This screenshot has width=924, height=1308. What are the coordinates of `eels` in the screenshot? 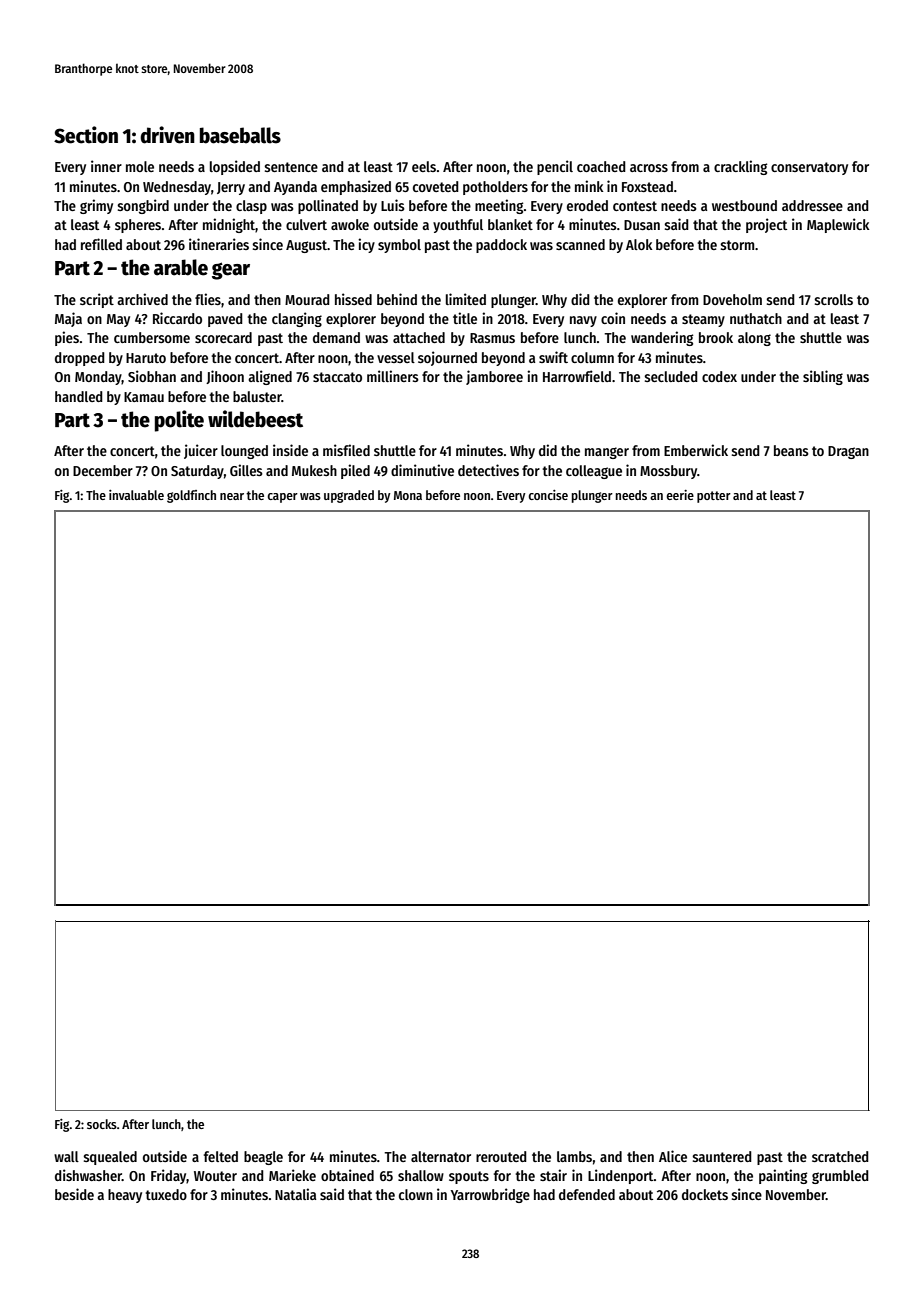 It's located at (424, 166).
